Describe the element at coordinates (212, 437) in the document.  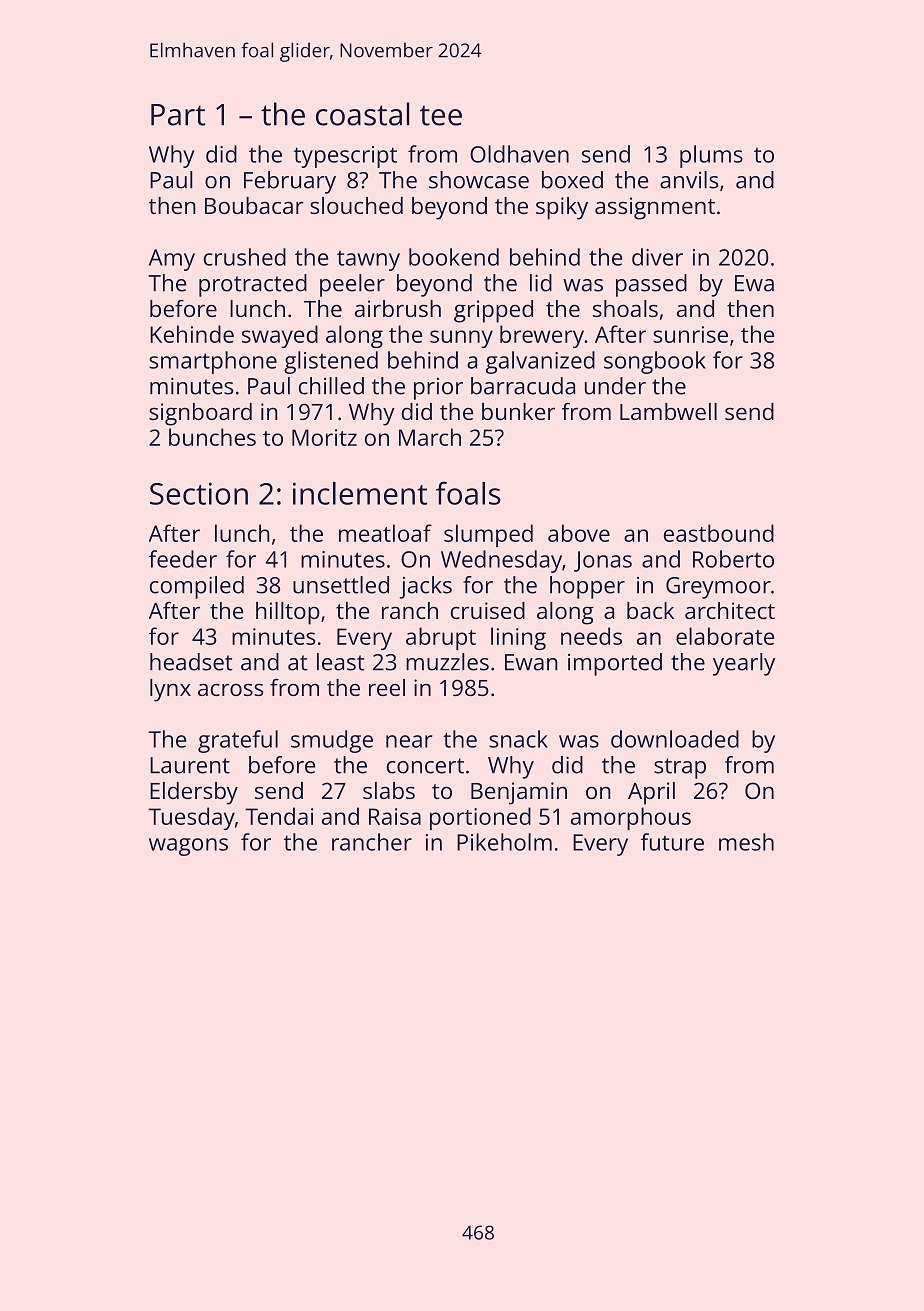
I see `bunches` at that location.
